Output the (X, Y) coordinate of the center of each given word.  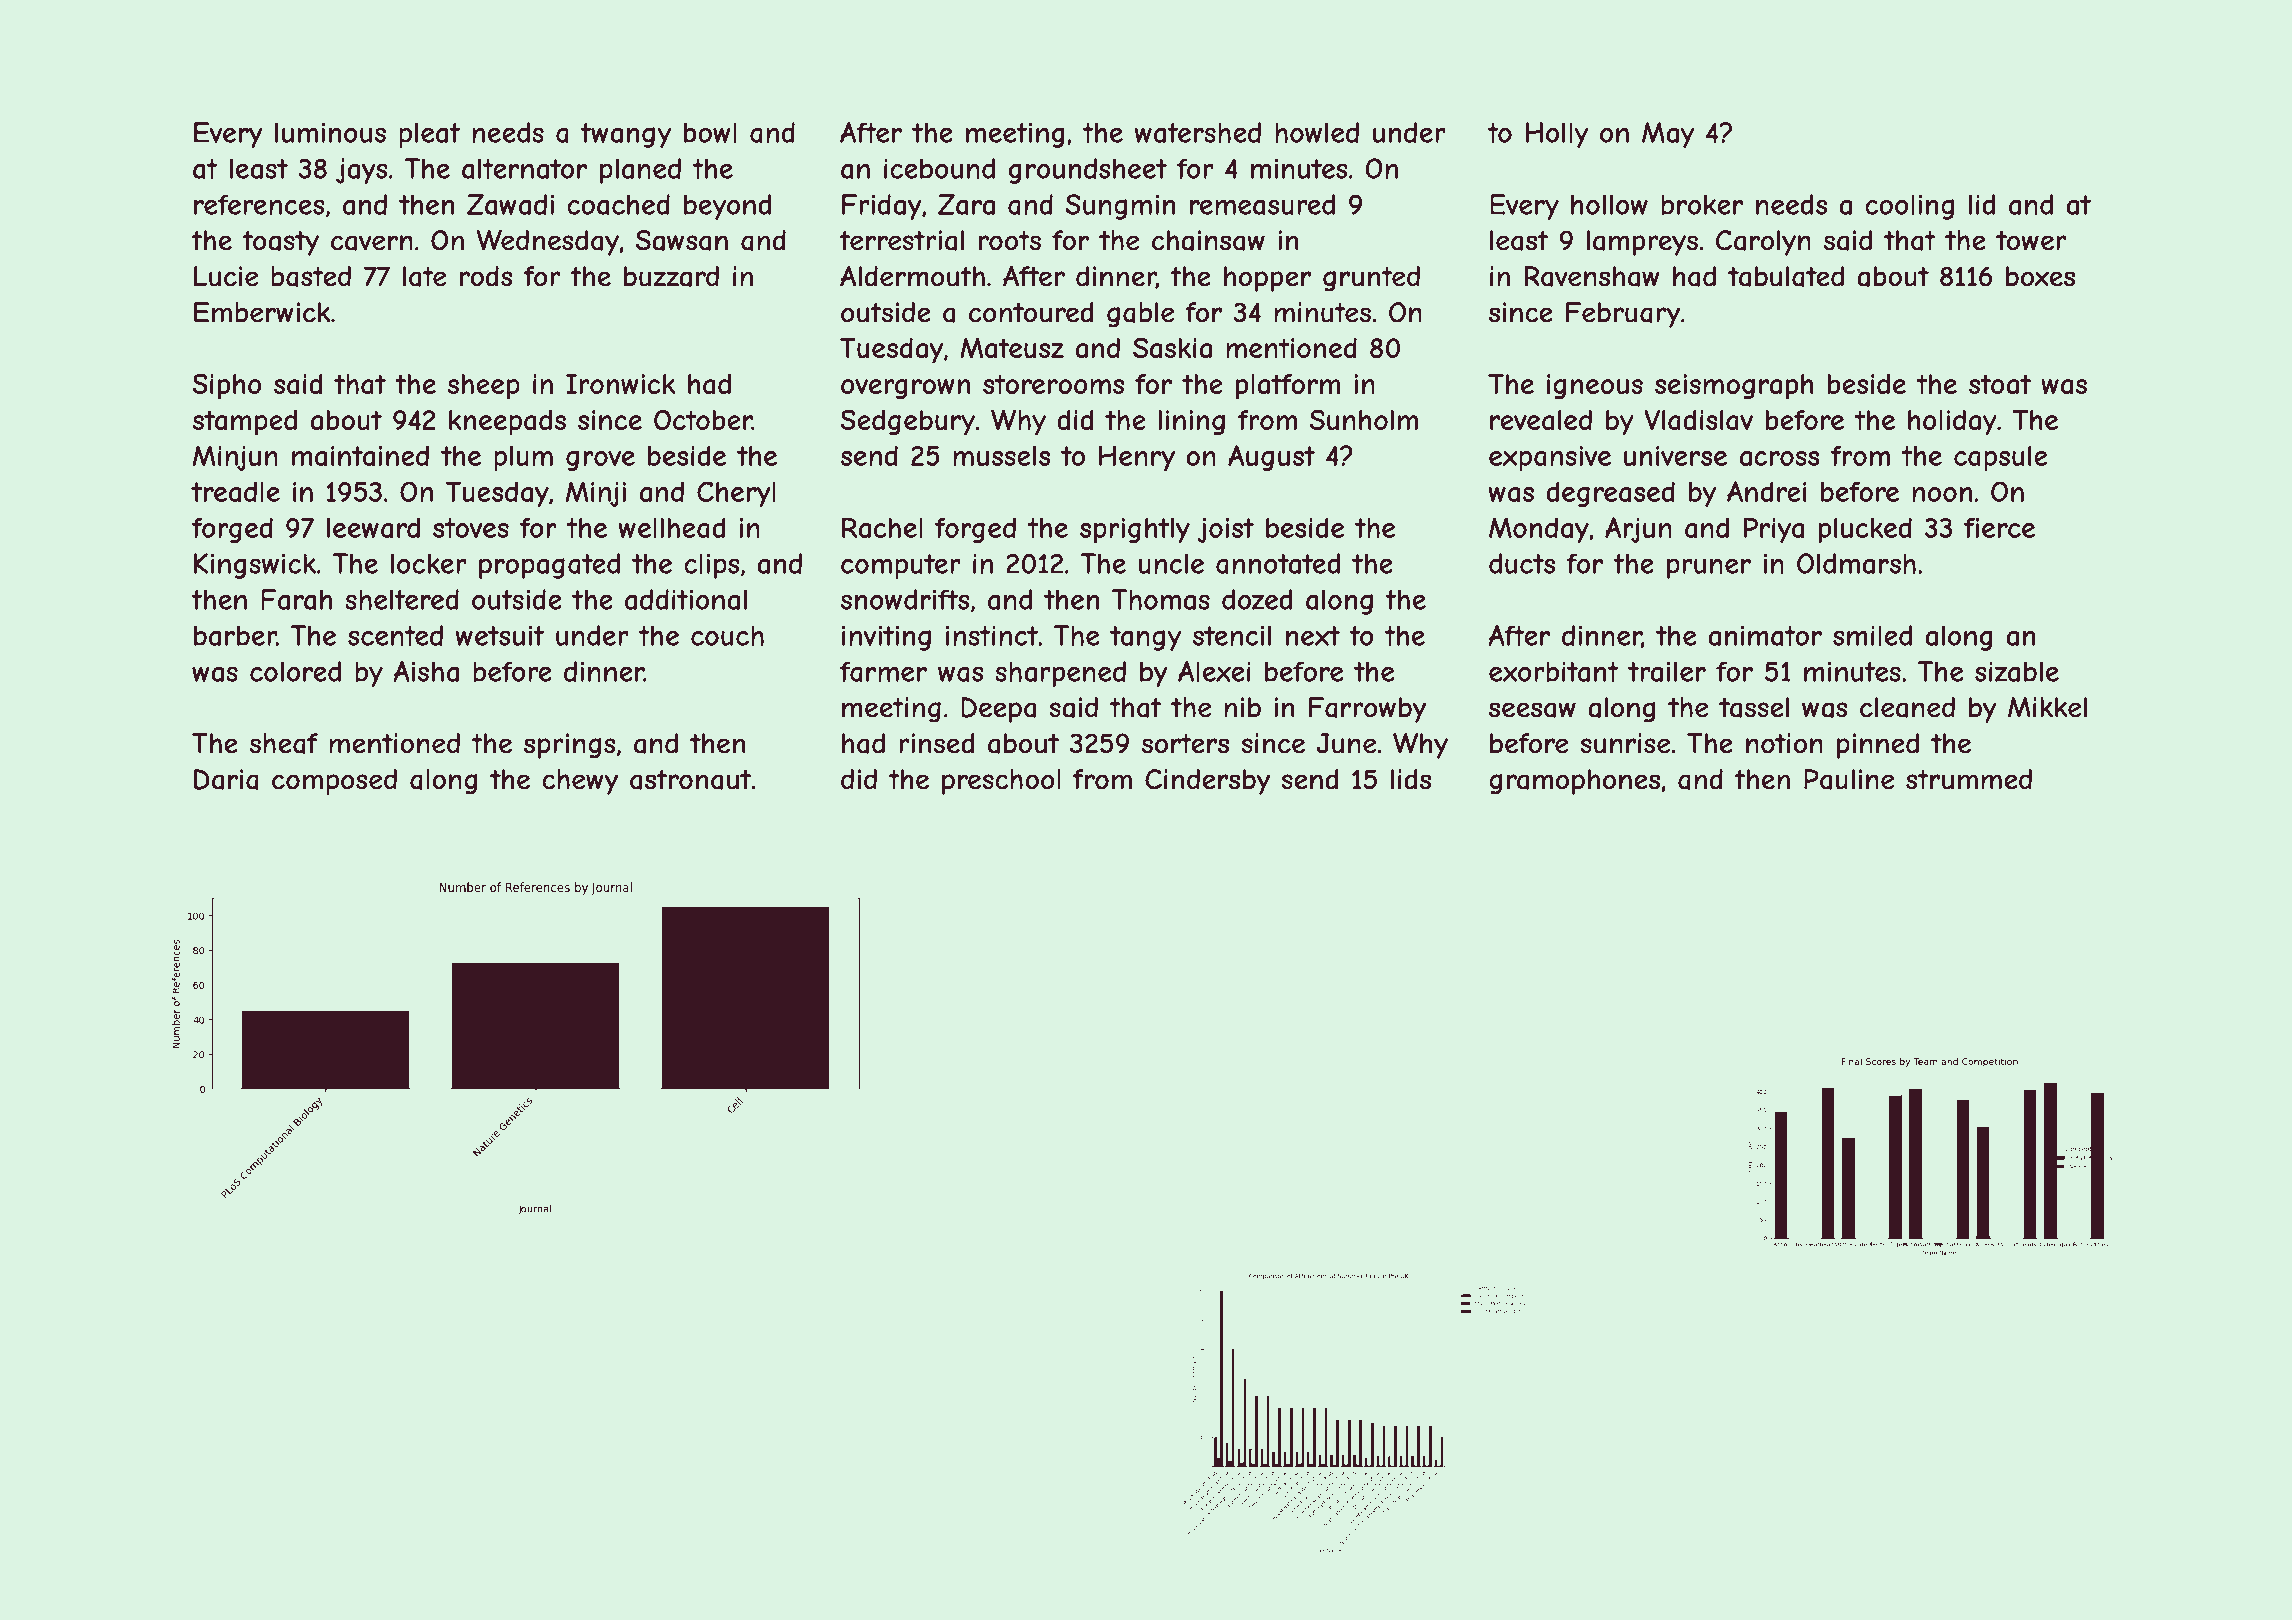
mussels (1001, 456)
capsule (2001, 458)
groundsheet (1088, 171)
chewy (580, 782)
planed (640, 171)
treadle (235, 491)
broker (1702, 204)
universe (1675, 456)
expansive (1550, 458)
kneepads (507, 423)
